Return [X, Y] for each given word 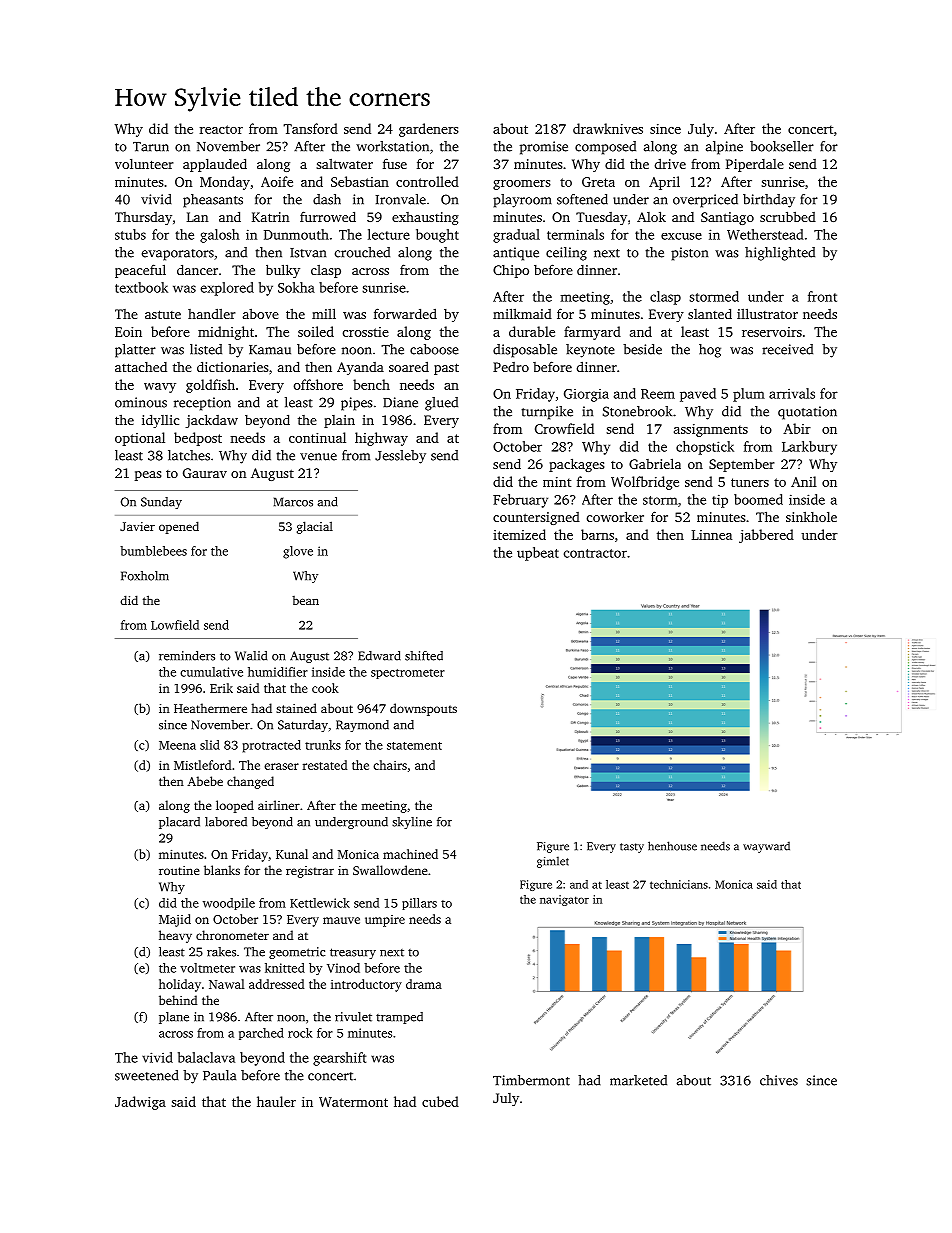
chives [779, 1080]
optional [140, 439]
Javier [137, 526]
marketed [638, 1080]
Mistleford [202, 765]
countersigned [536, 518]
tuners [750, 482]
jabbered [766, 536]
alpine [724, 148]
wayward [766, 847]
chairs [390, 765]
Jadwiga [140, 1103]
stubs [130, 234]
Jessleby [400, 457]
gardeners [429, 130]
